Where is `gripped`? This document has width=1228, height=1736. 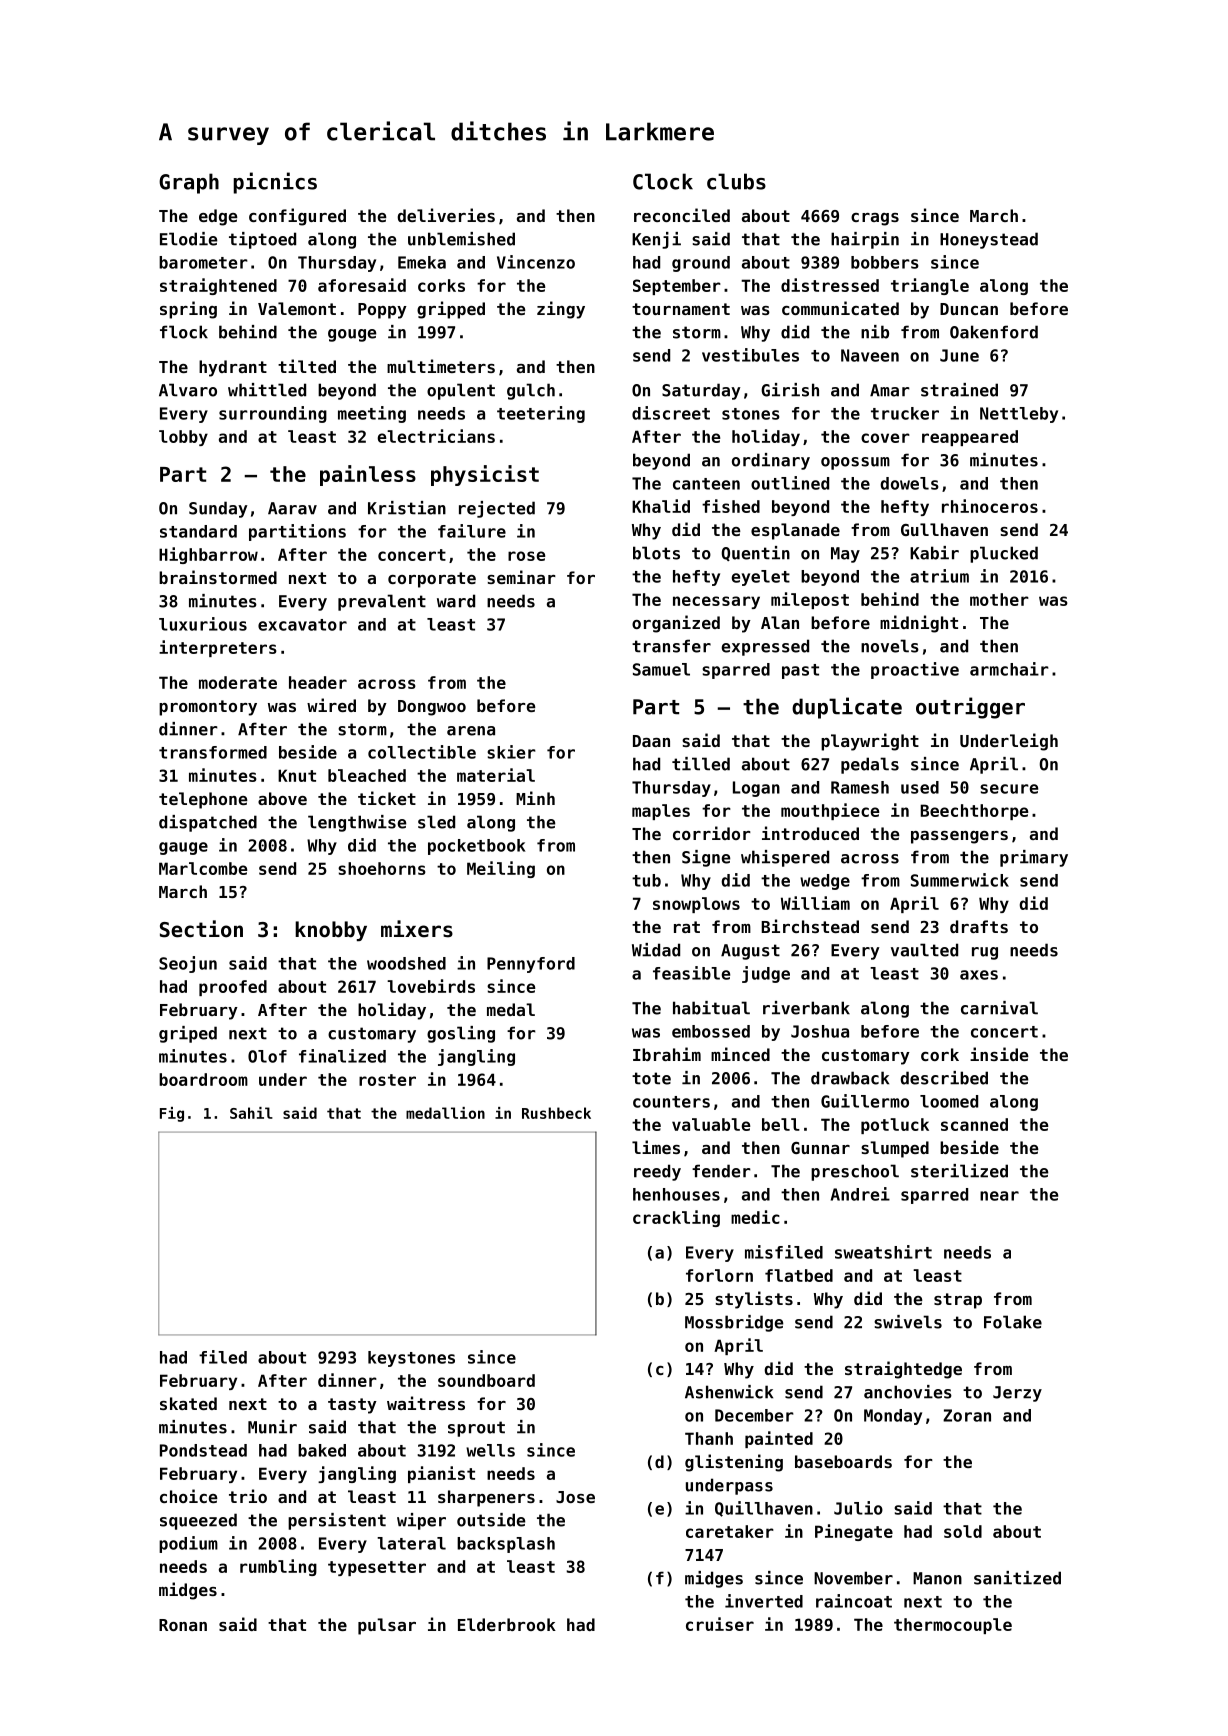 gripped is located at coordinates (451, 310).
